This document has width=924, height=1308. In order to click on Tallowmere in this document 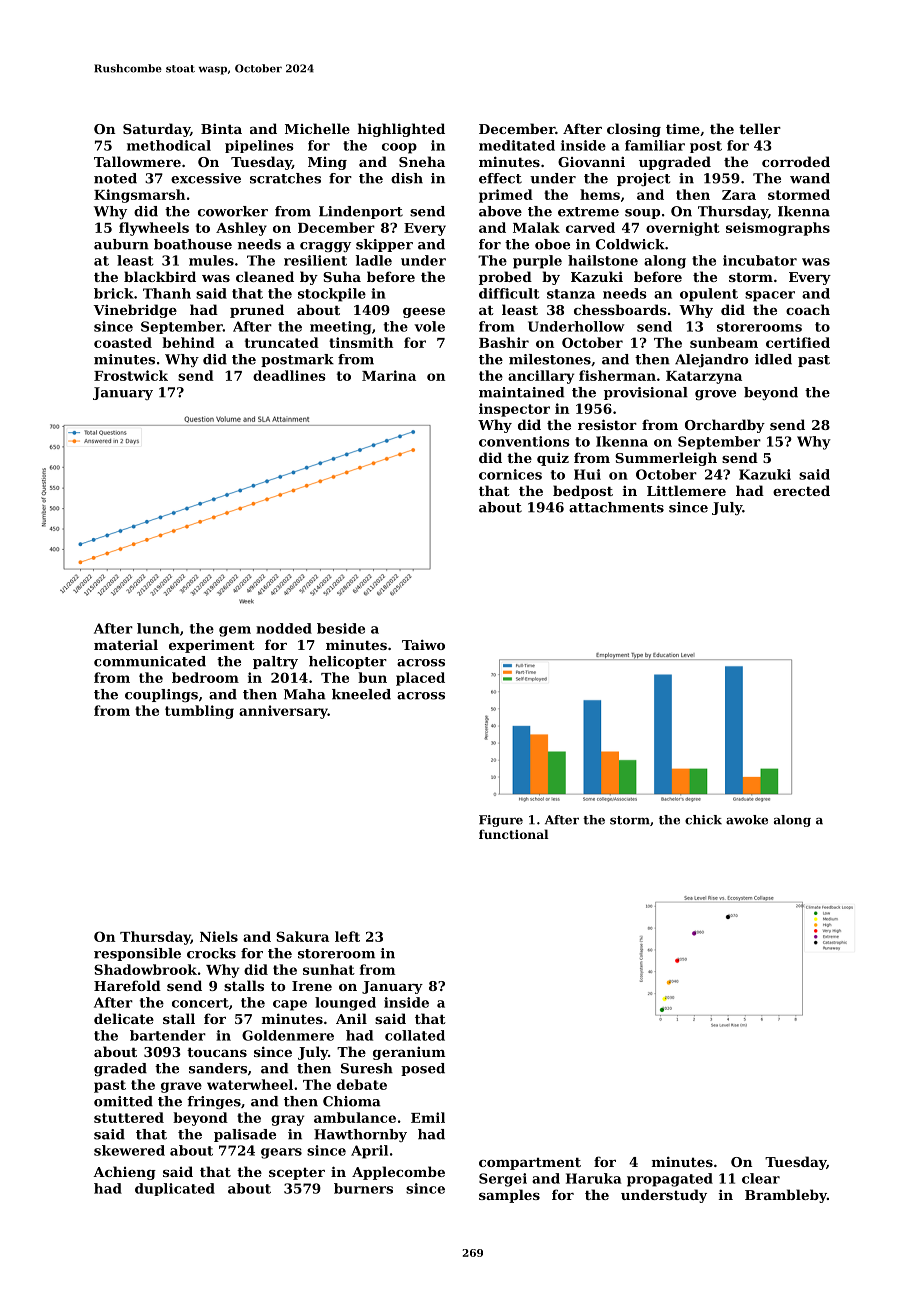, I will do `click(137, 161)`.
